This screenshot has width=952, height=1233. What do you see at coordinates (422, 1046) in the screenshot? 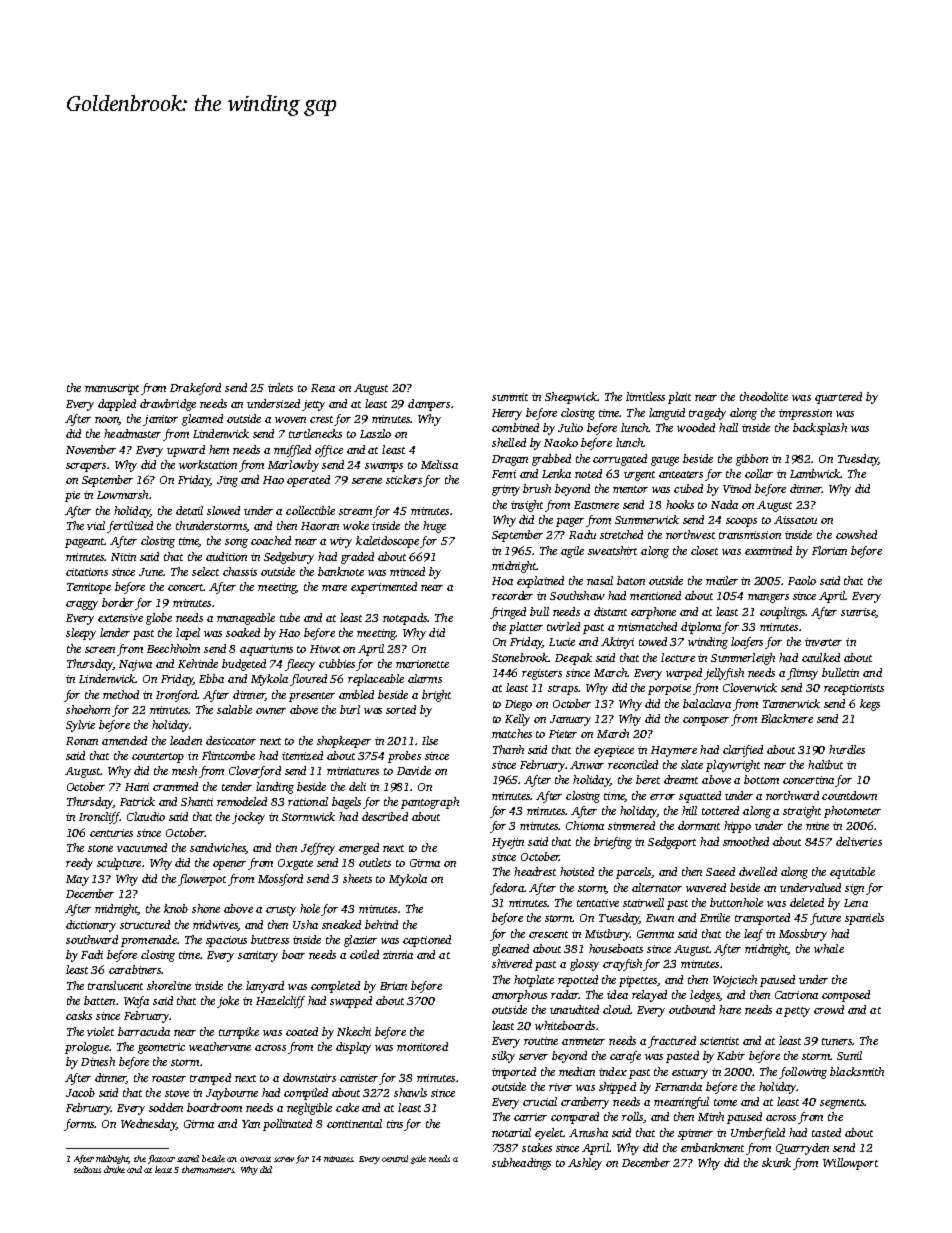
I see `monitored` at bounding box center [422, 1046].
